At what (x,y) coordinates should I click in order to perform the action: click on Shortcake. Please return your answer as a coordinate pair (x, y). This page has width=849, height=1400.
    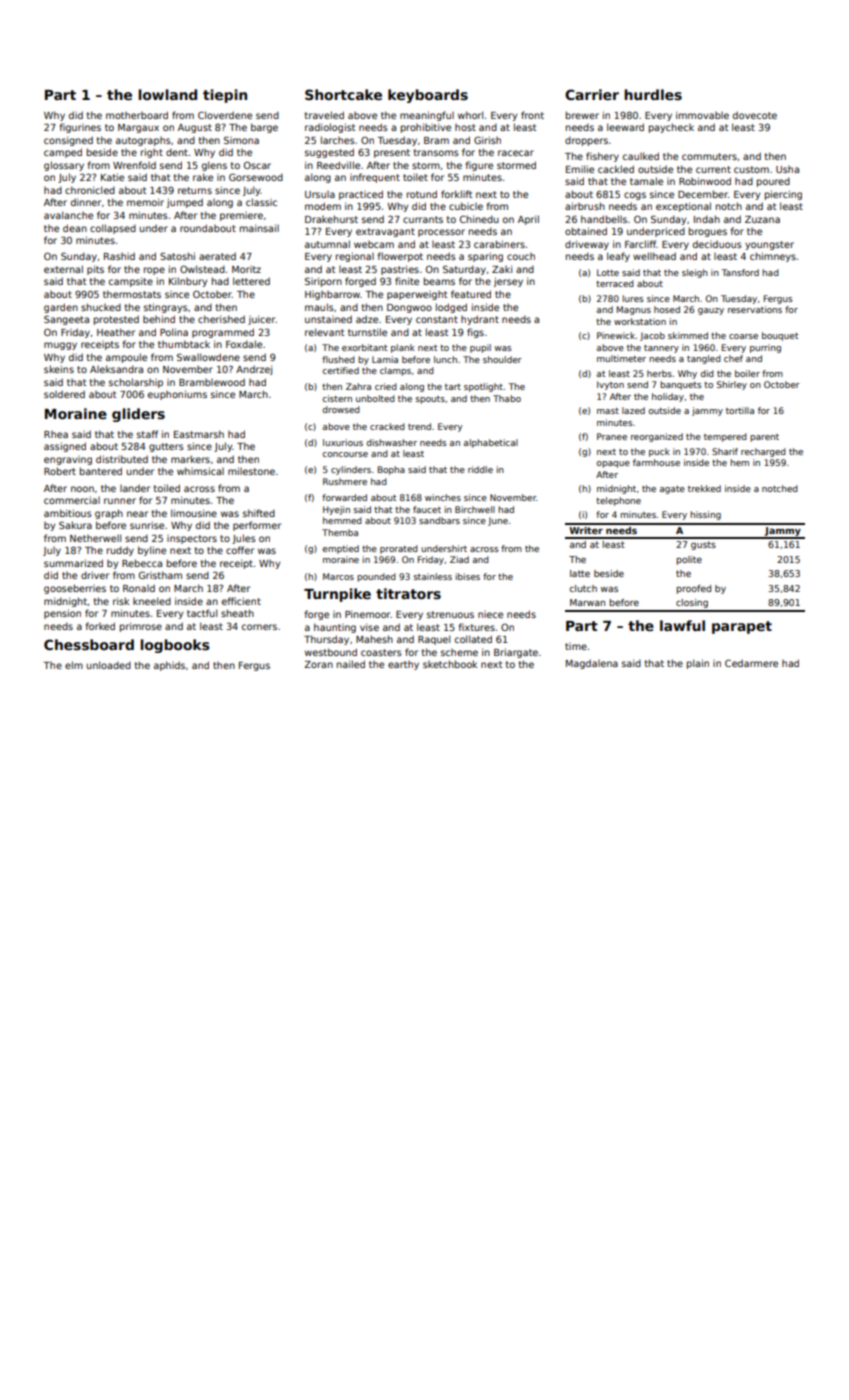
    Looking at the image, I should click on (343, 94).
